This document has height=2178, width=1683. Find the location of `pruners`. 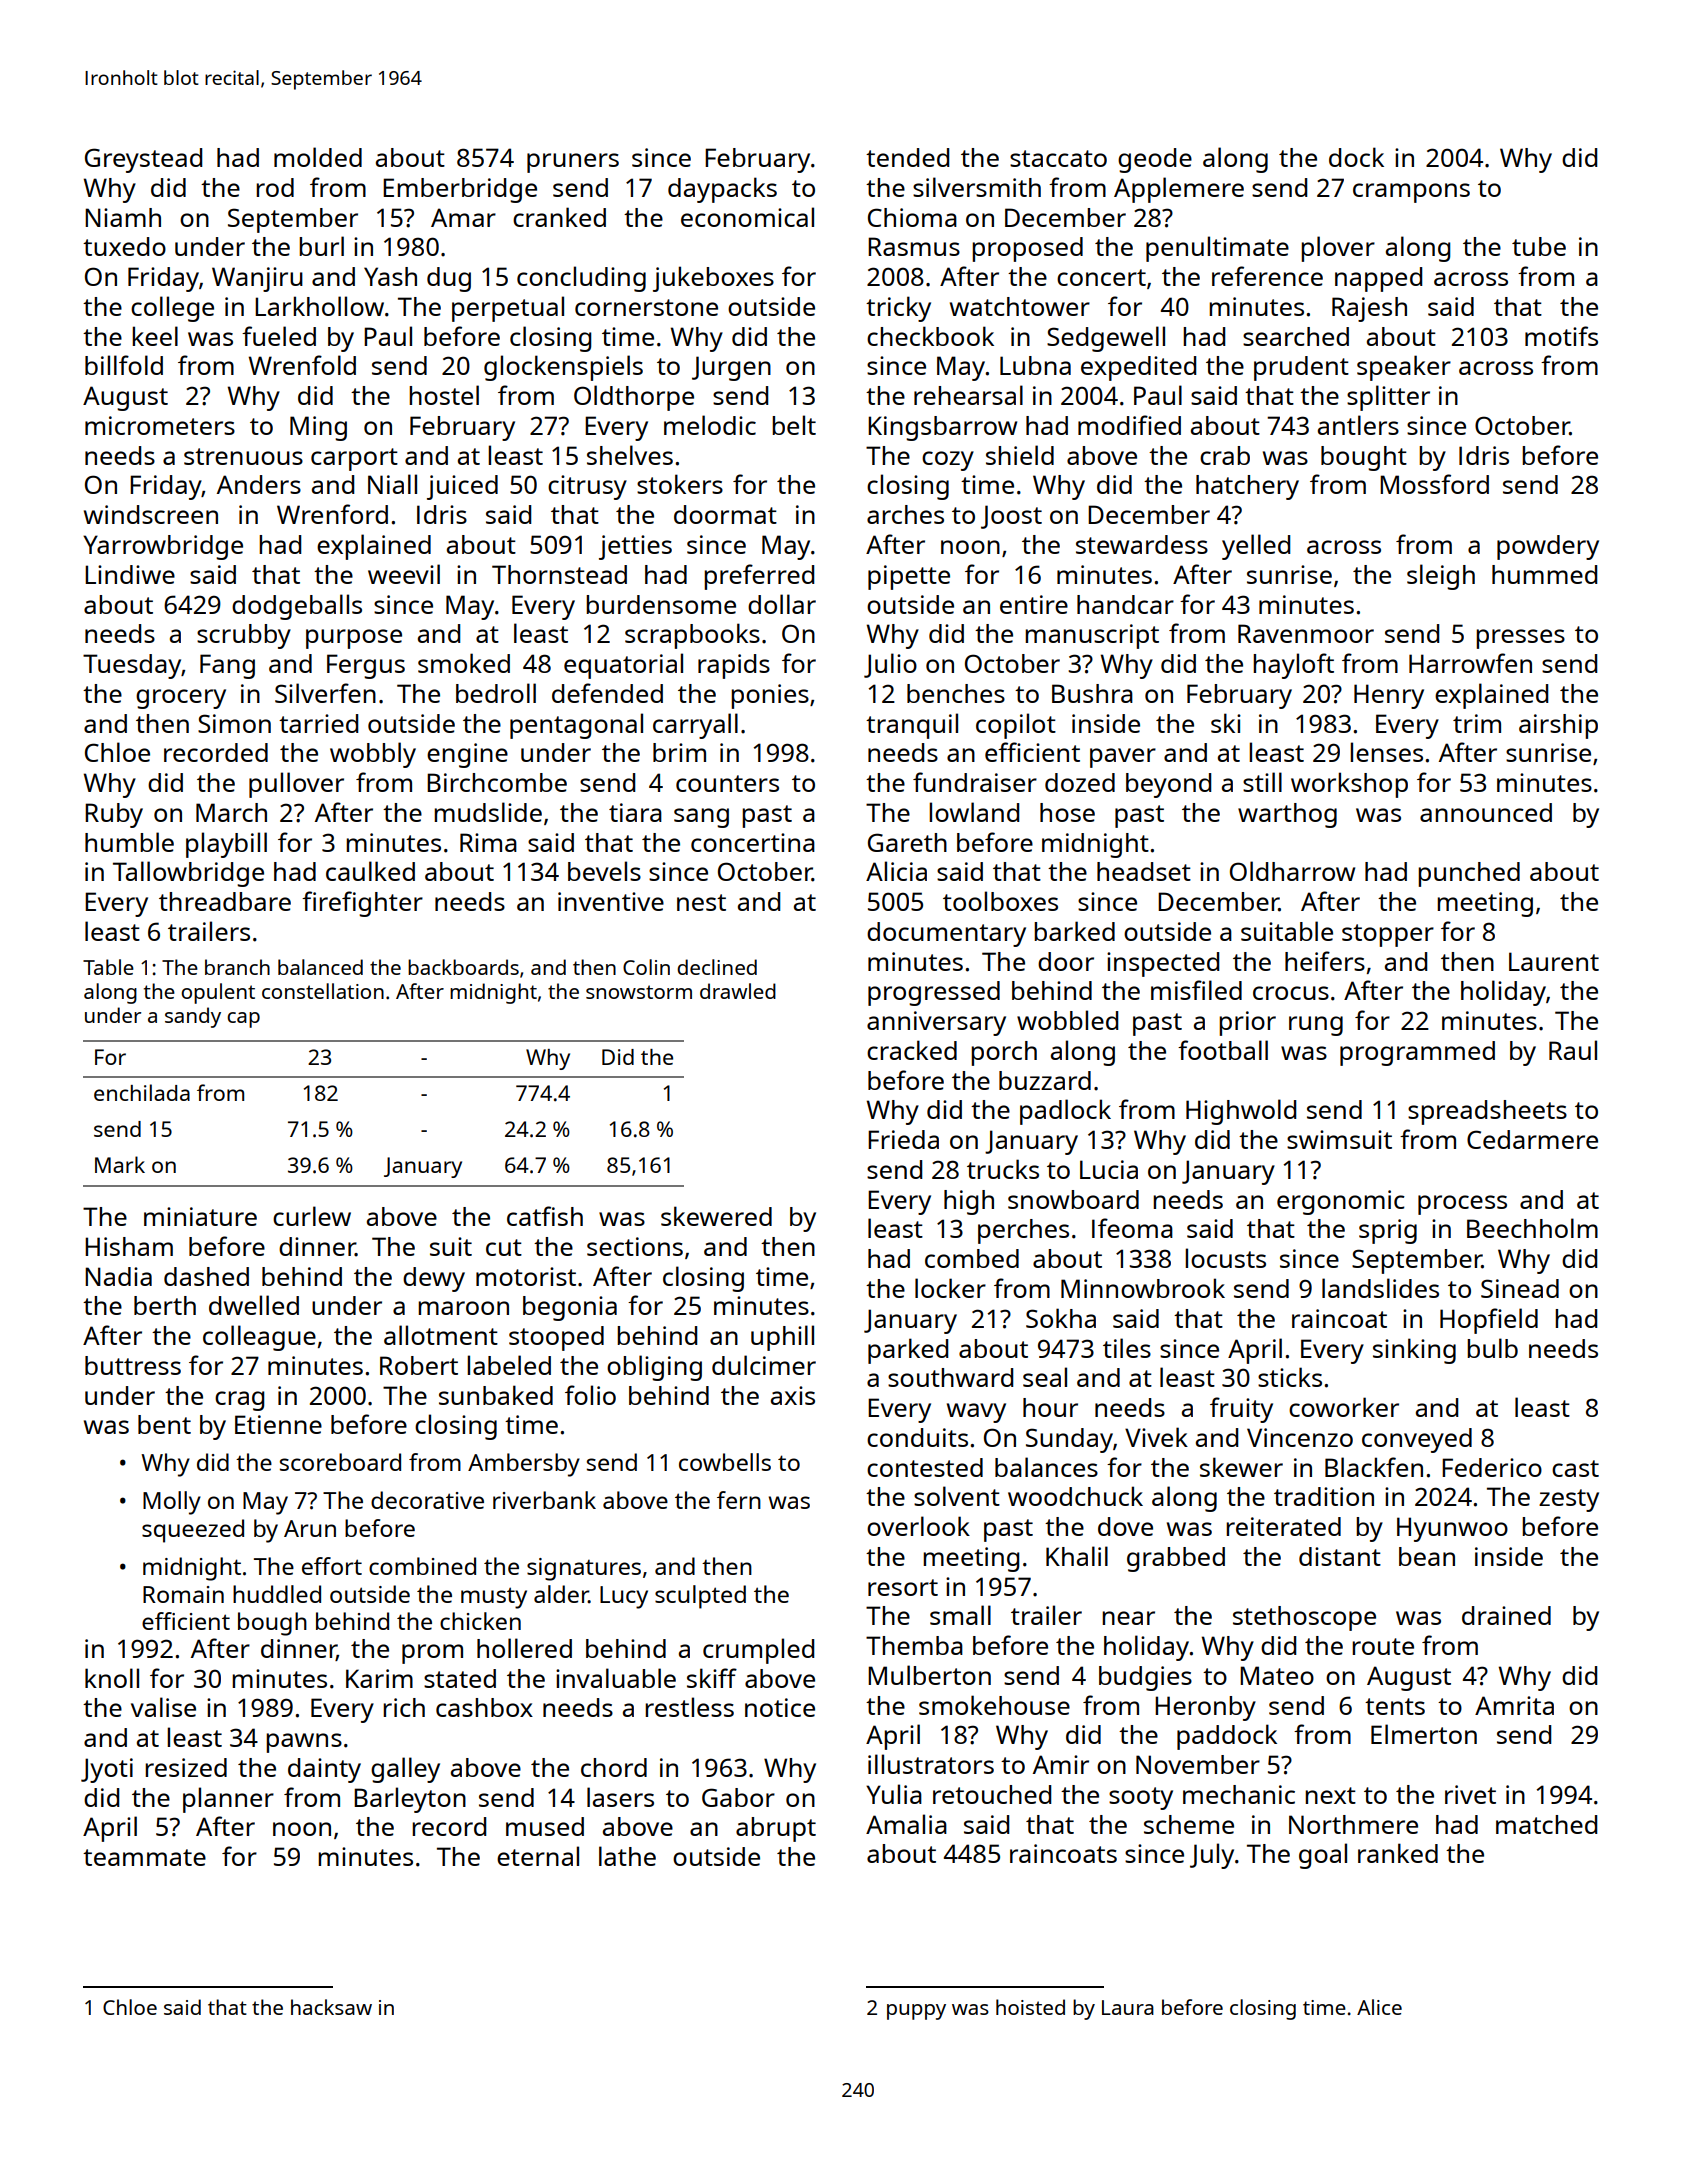

pruners is located at coordinates (573, 163).
